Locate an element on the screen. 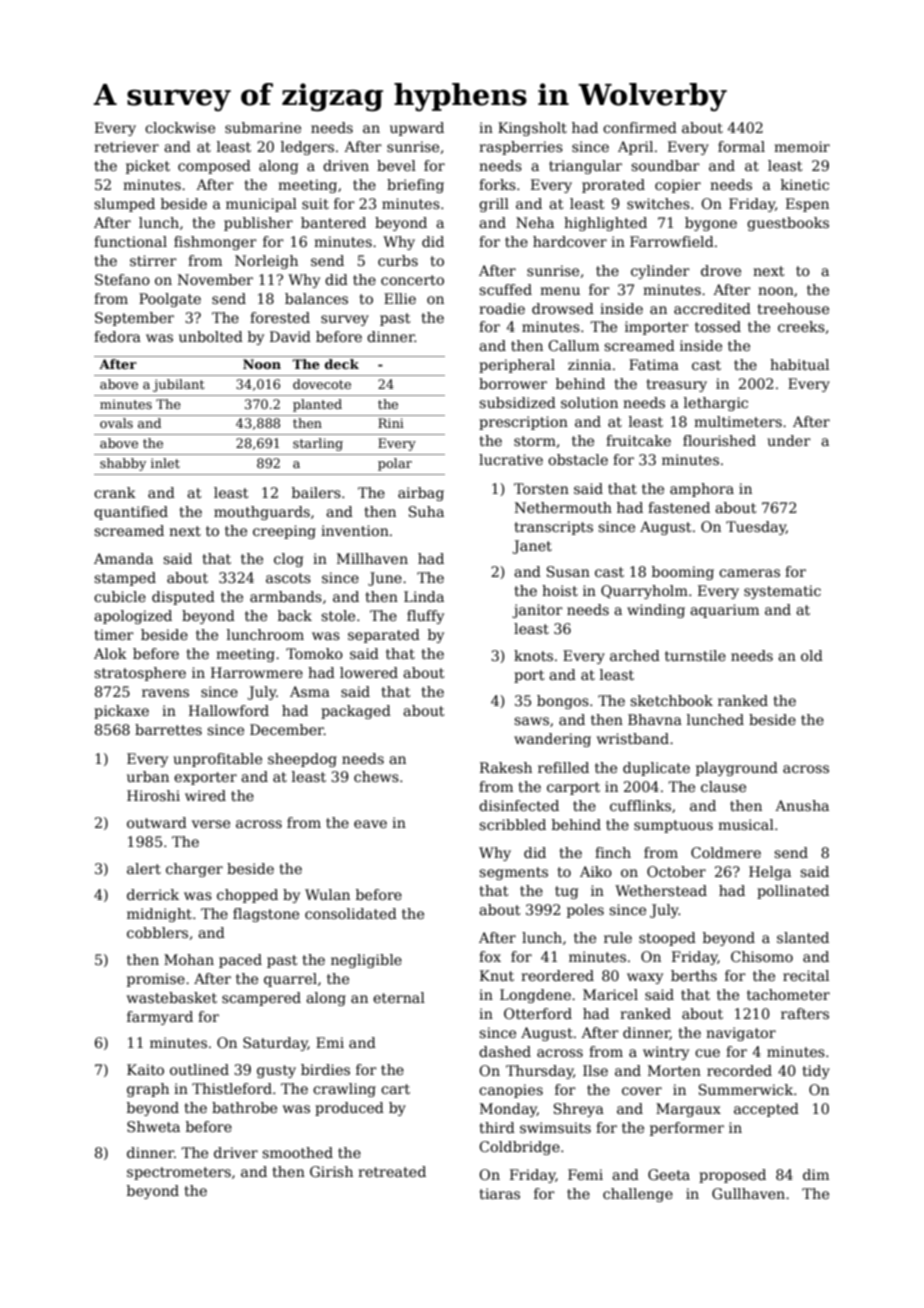 Image resolution: width=924 pixels, height=1308 pixels. formal is located at coordinates (741, 146).
